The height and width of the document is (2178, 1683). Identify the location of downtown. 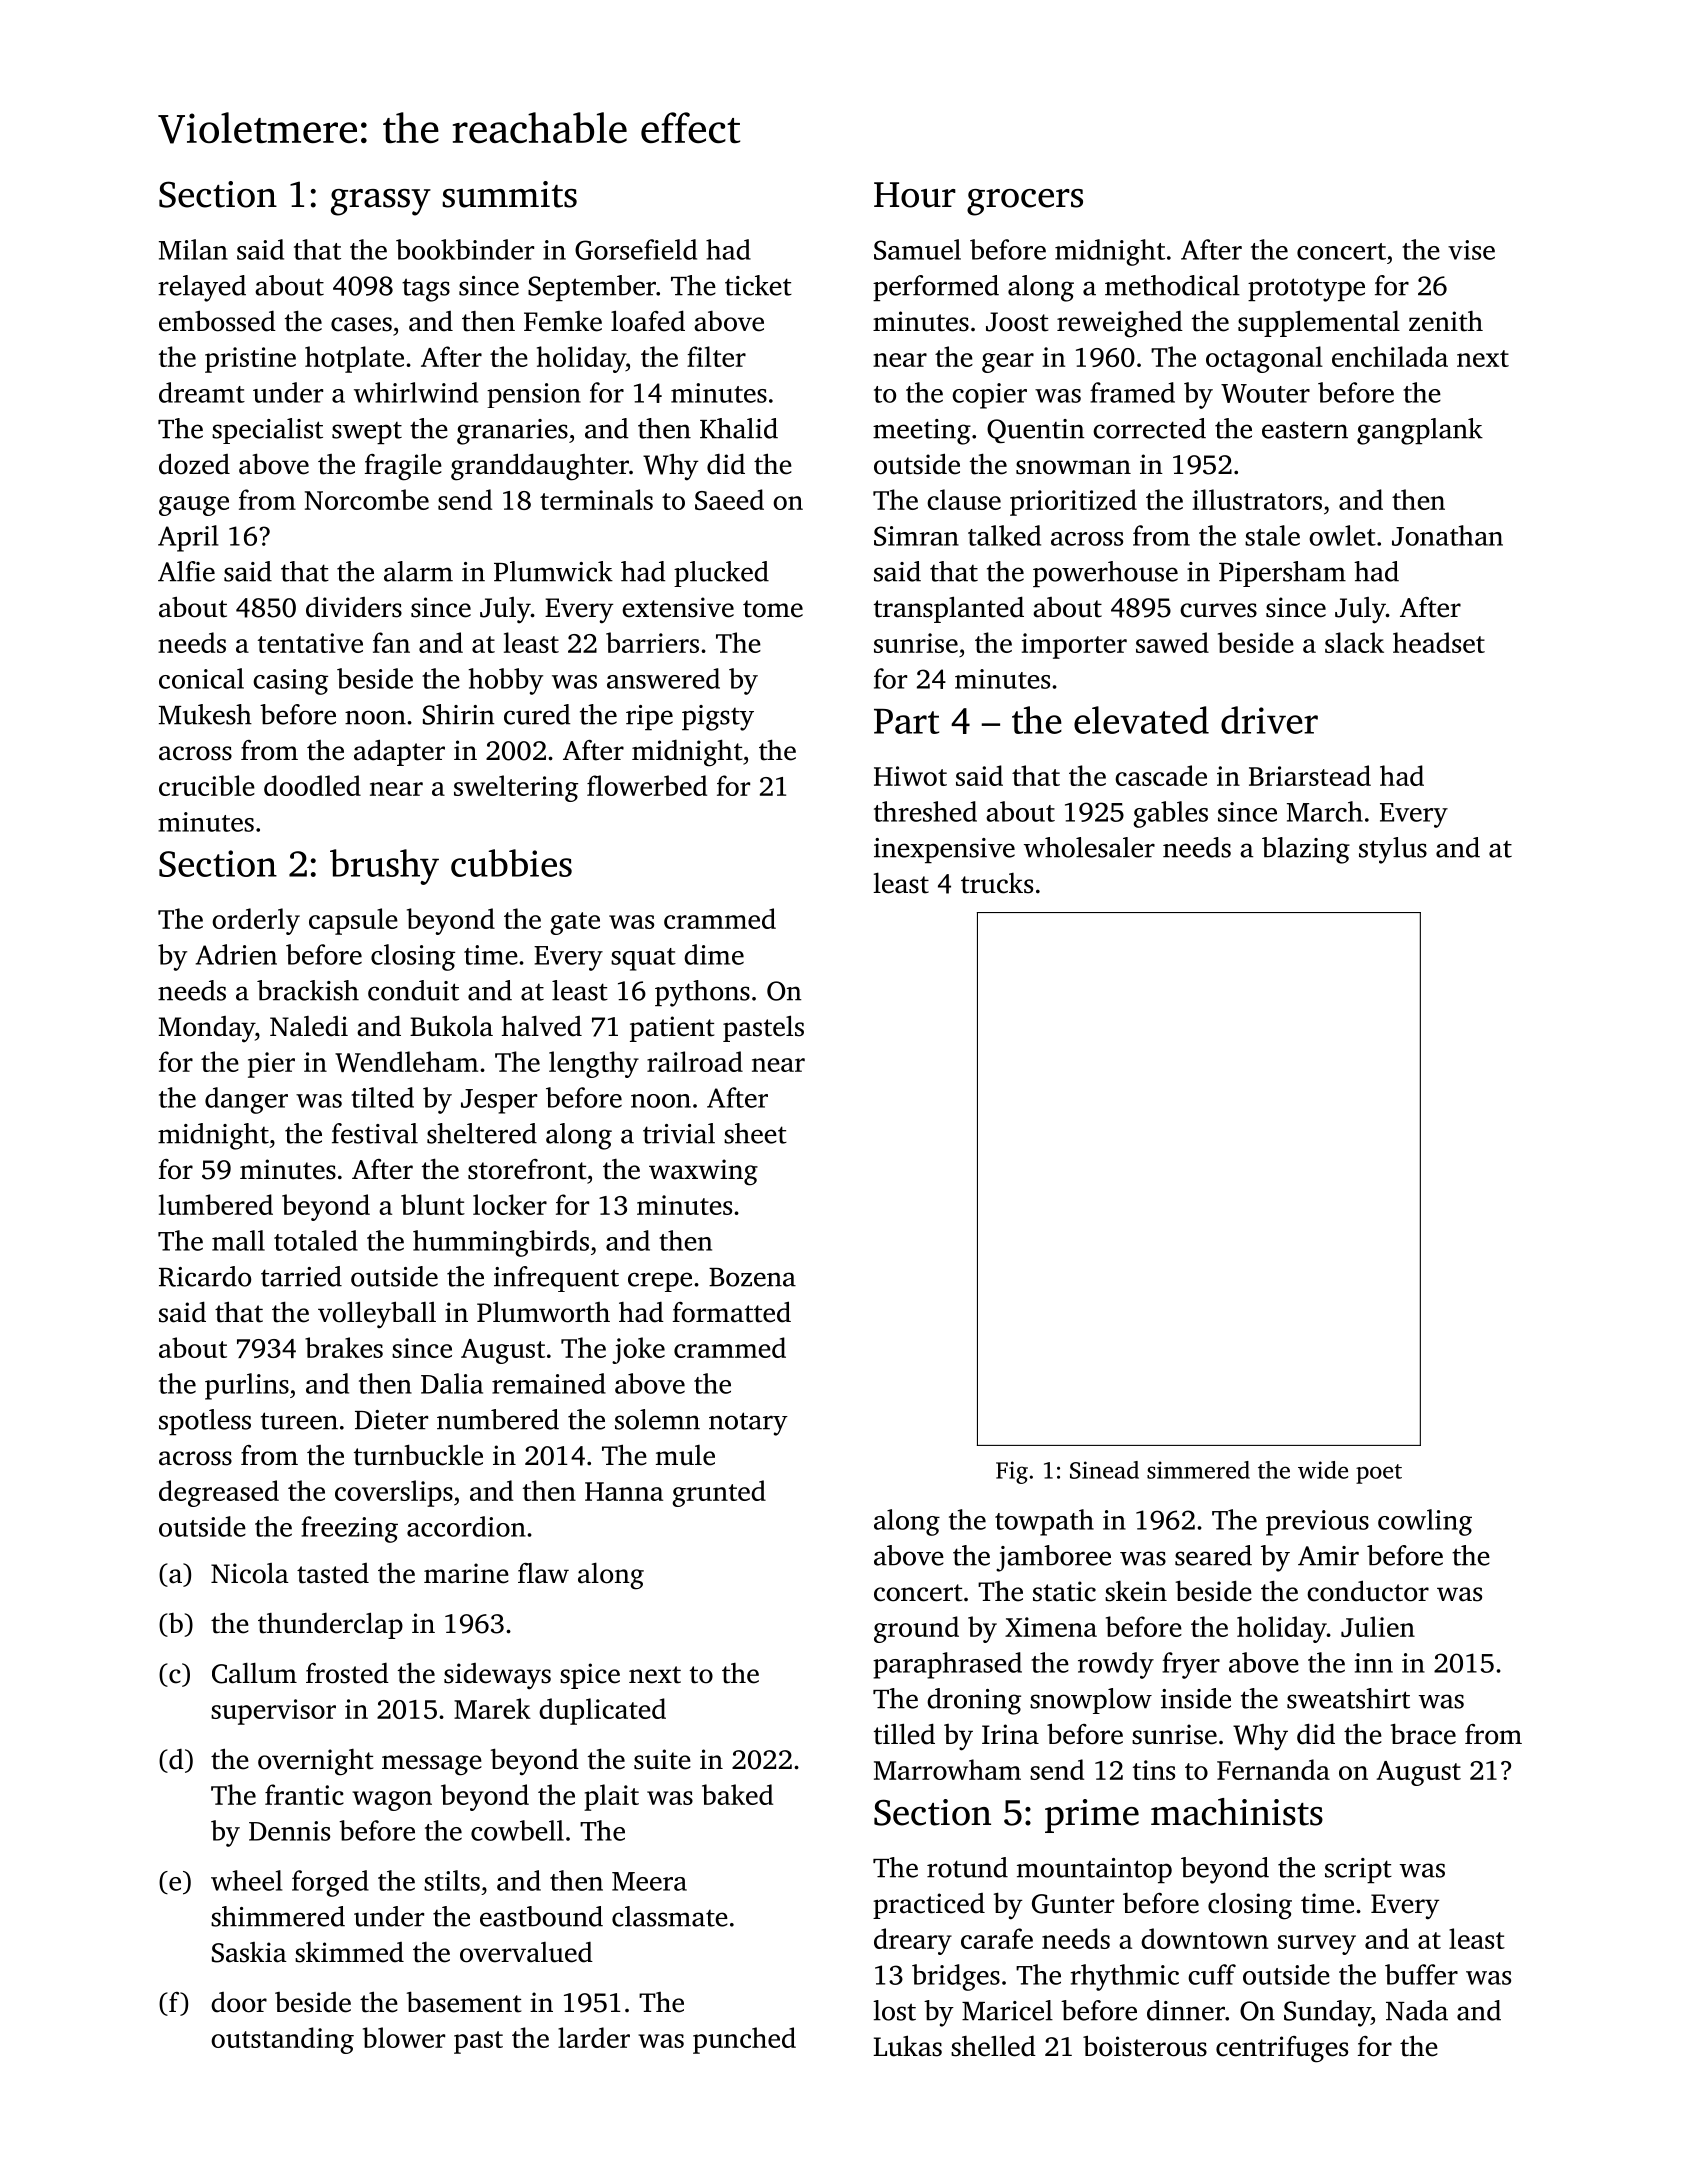
(1204, 1938).
